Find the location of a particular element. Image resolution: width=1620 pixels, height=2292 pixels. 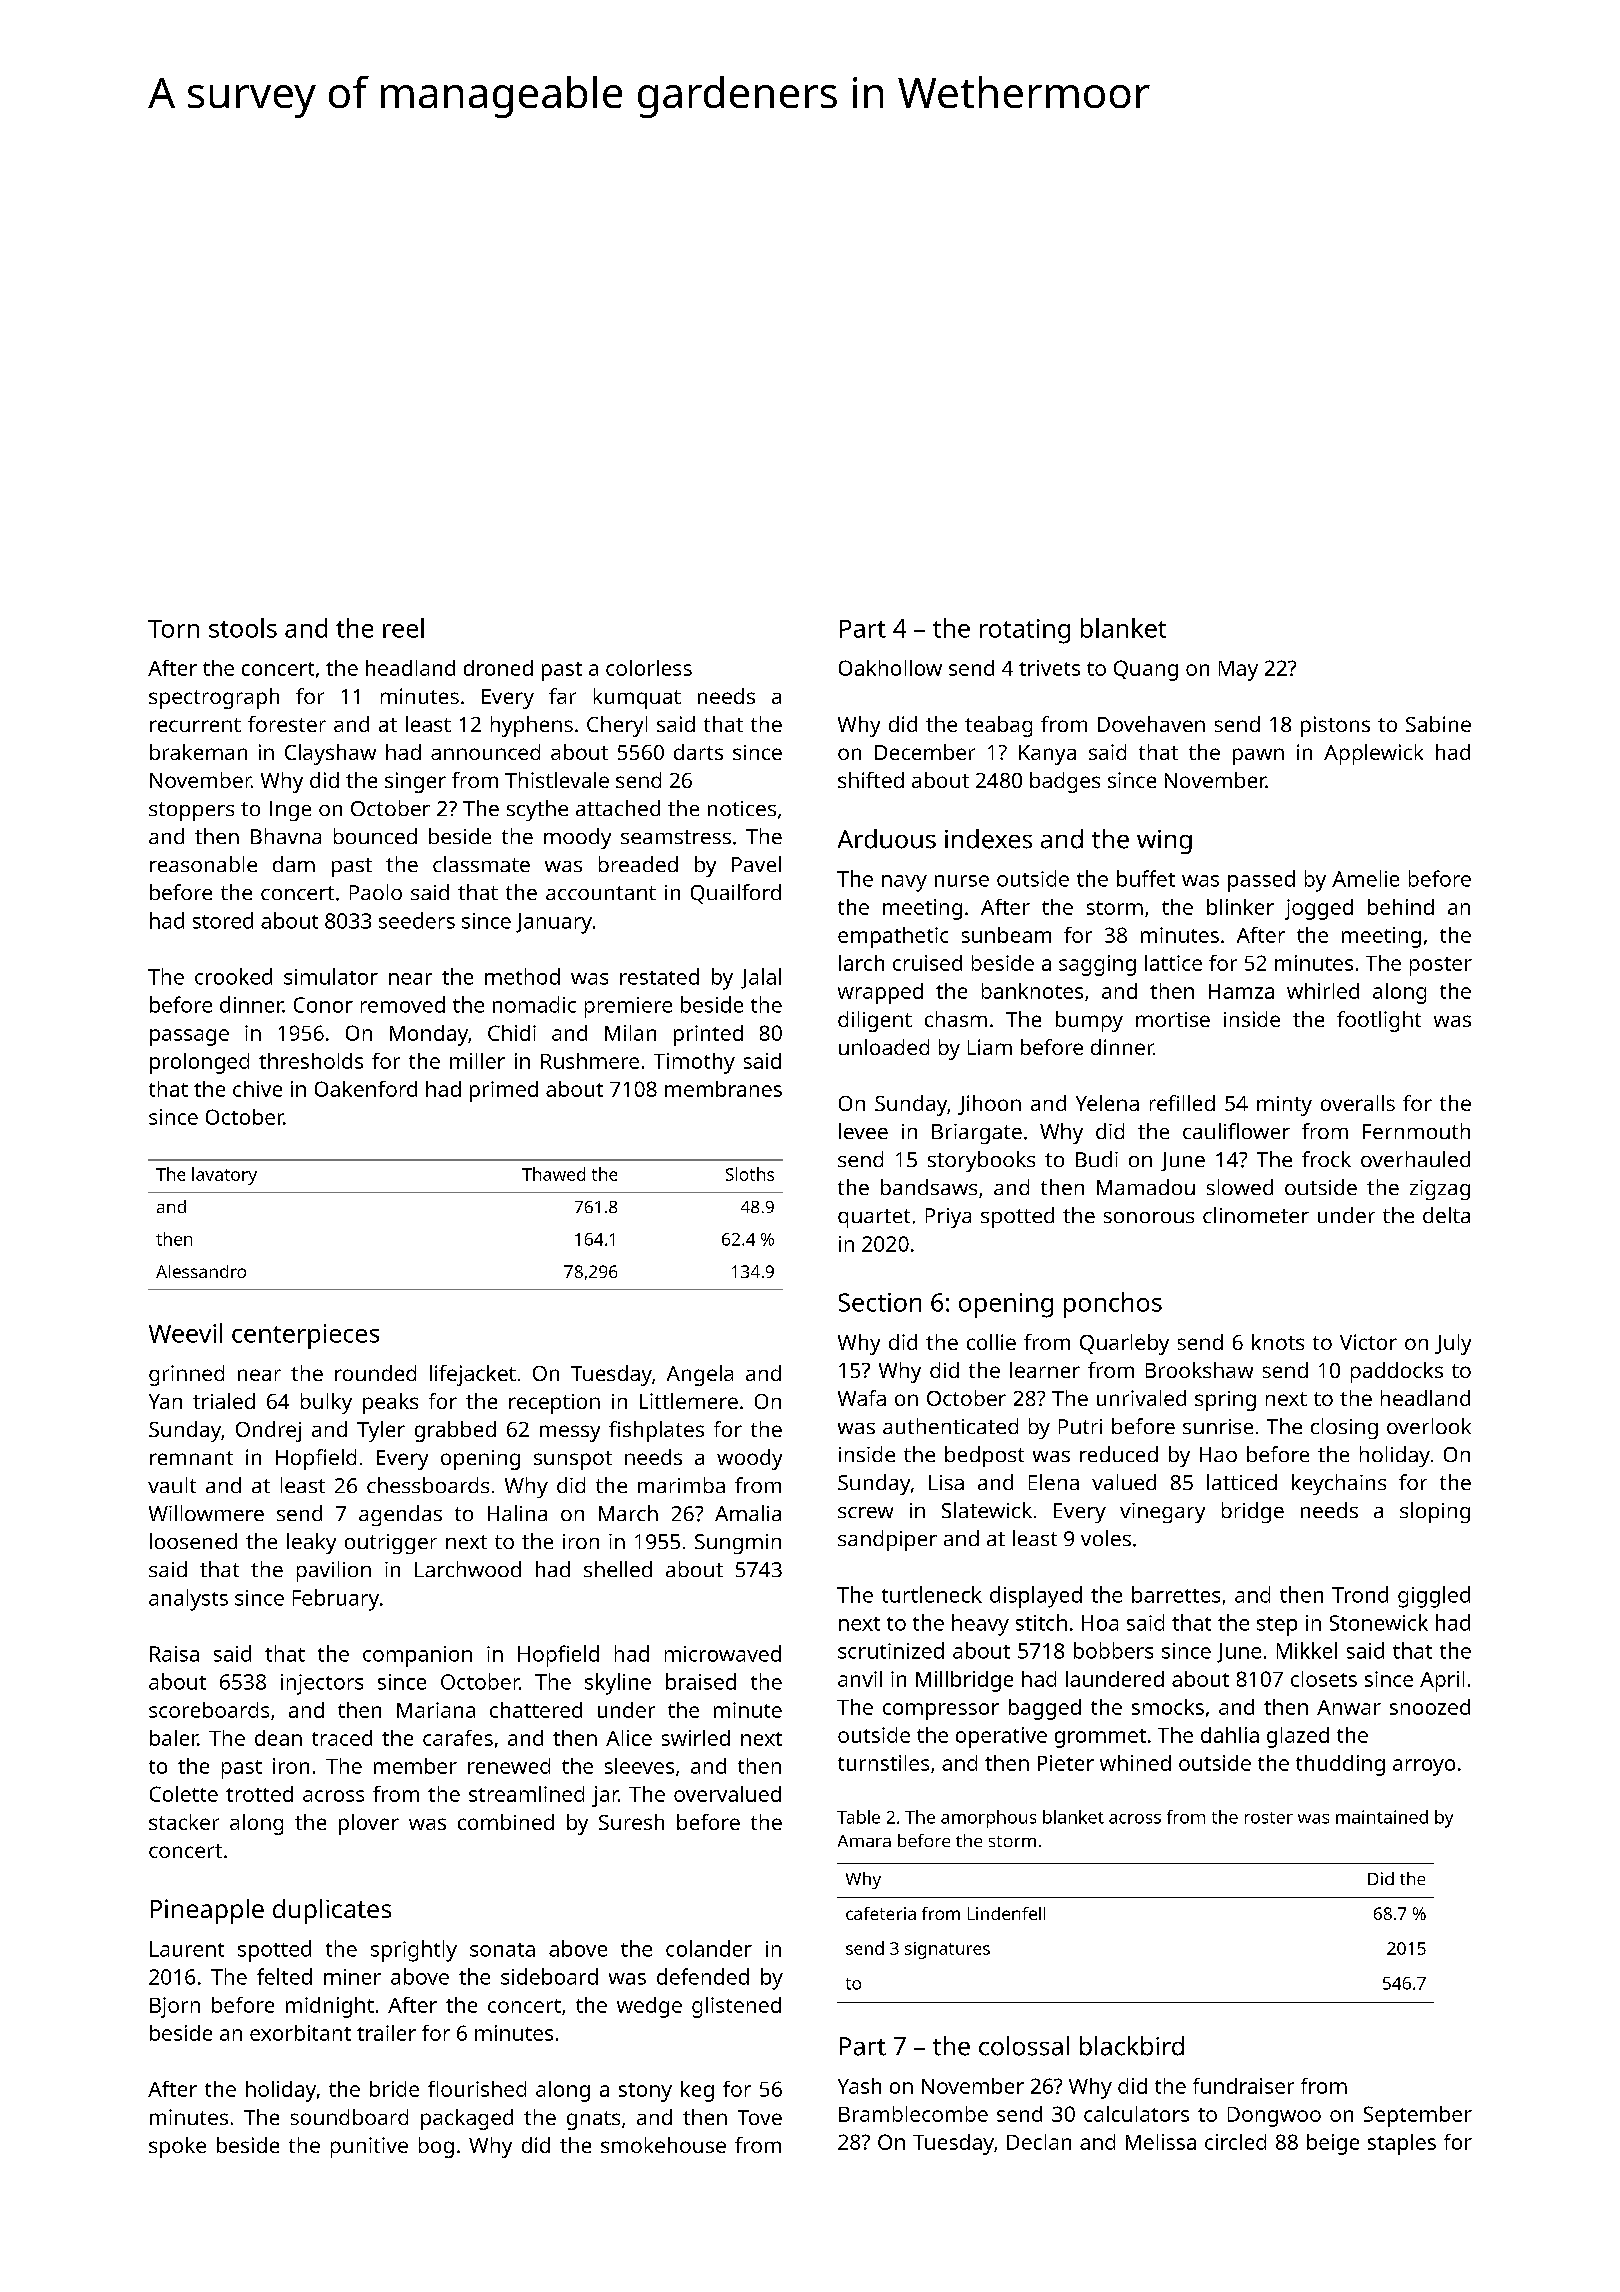

bog is located at coordinates (436, 2147).
